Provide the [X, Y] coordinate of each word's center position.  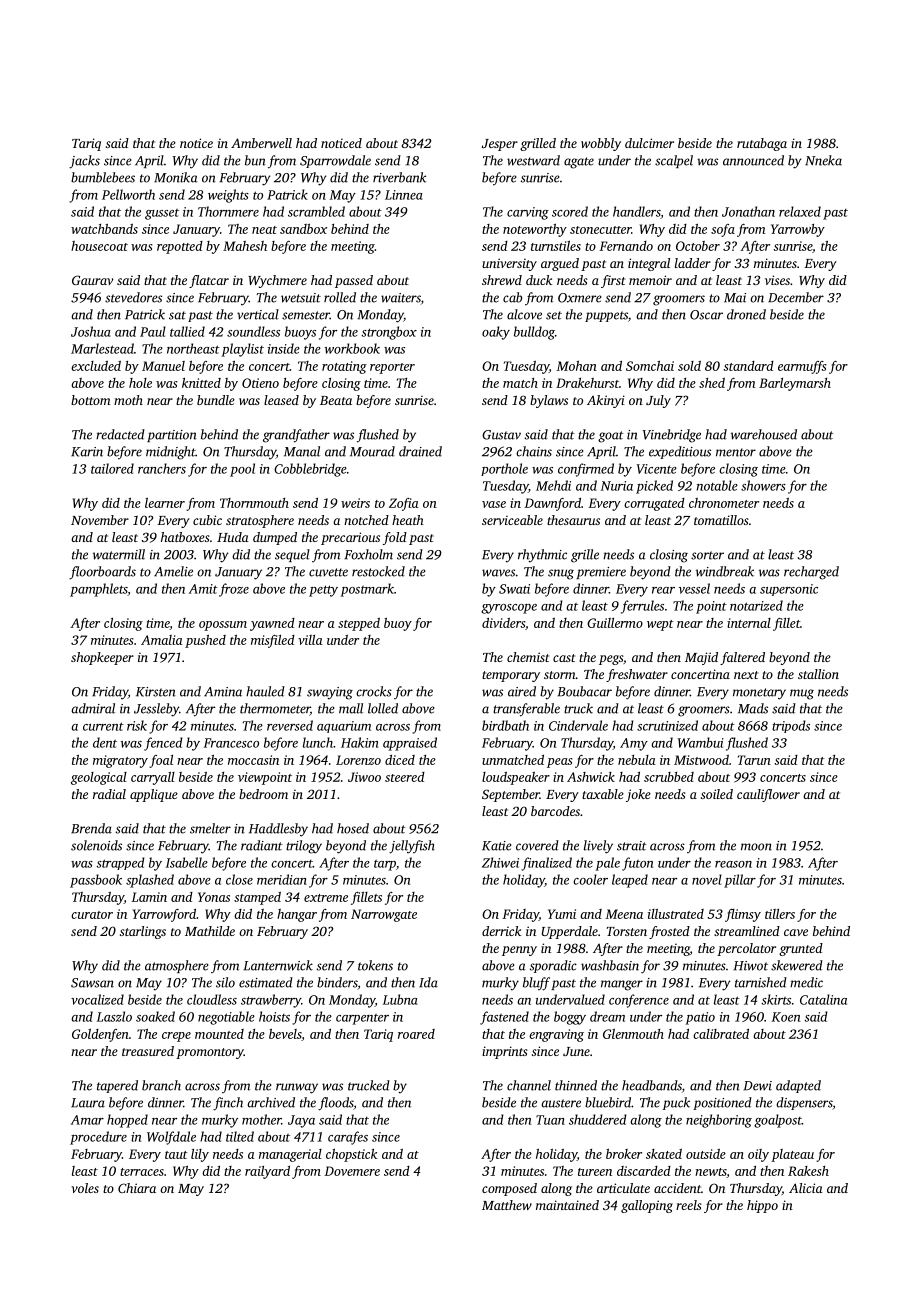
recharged [811, 573]
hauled [265, 691]
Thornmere [228, 211]
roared [416, 1034]
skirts [776, 999]
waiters [401, 298]
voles [85, 1188]
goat [611, 437]
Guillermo [615, 623]
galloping [647, 1206]
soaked [155, 1016]
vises [777, 280]
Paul [153, 331]
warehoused [764, 434]
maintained [567, 1205]
